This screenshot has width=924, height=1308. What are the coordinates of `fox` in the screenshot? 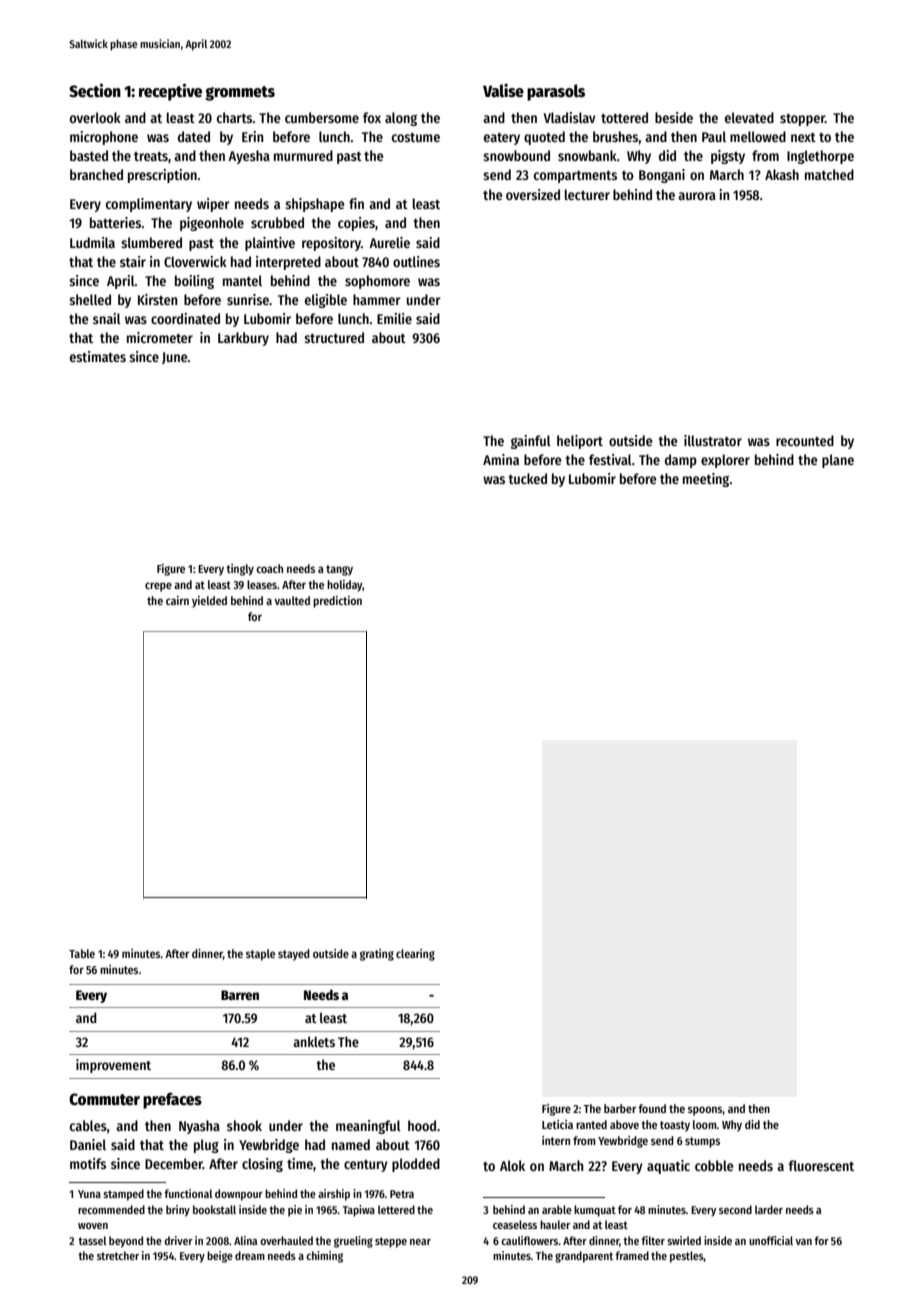 It's located at (372, 117).
